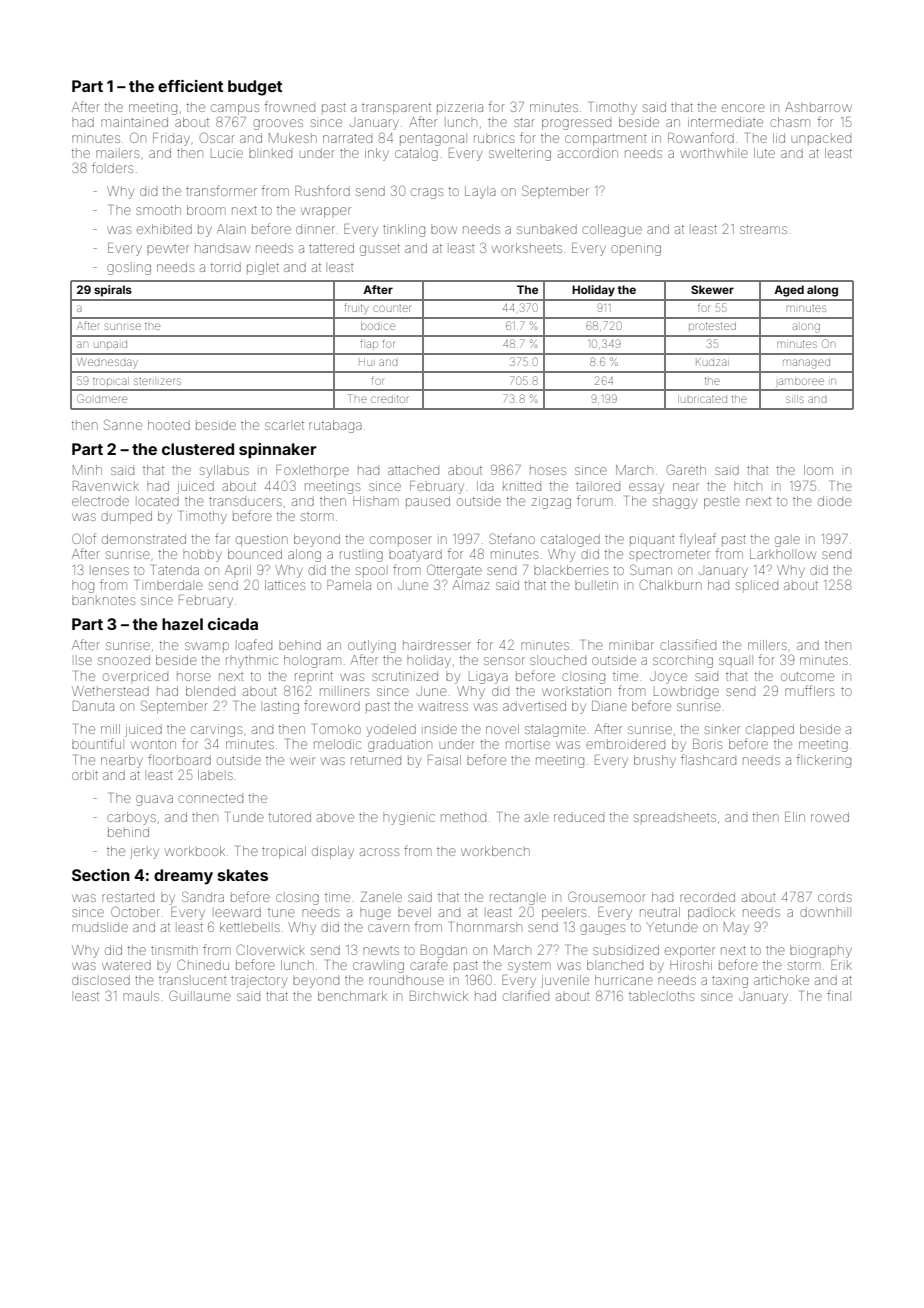  I want to click on embroidered, so click(625, 744).
